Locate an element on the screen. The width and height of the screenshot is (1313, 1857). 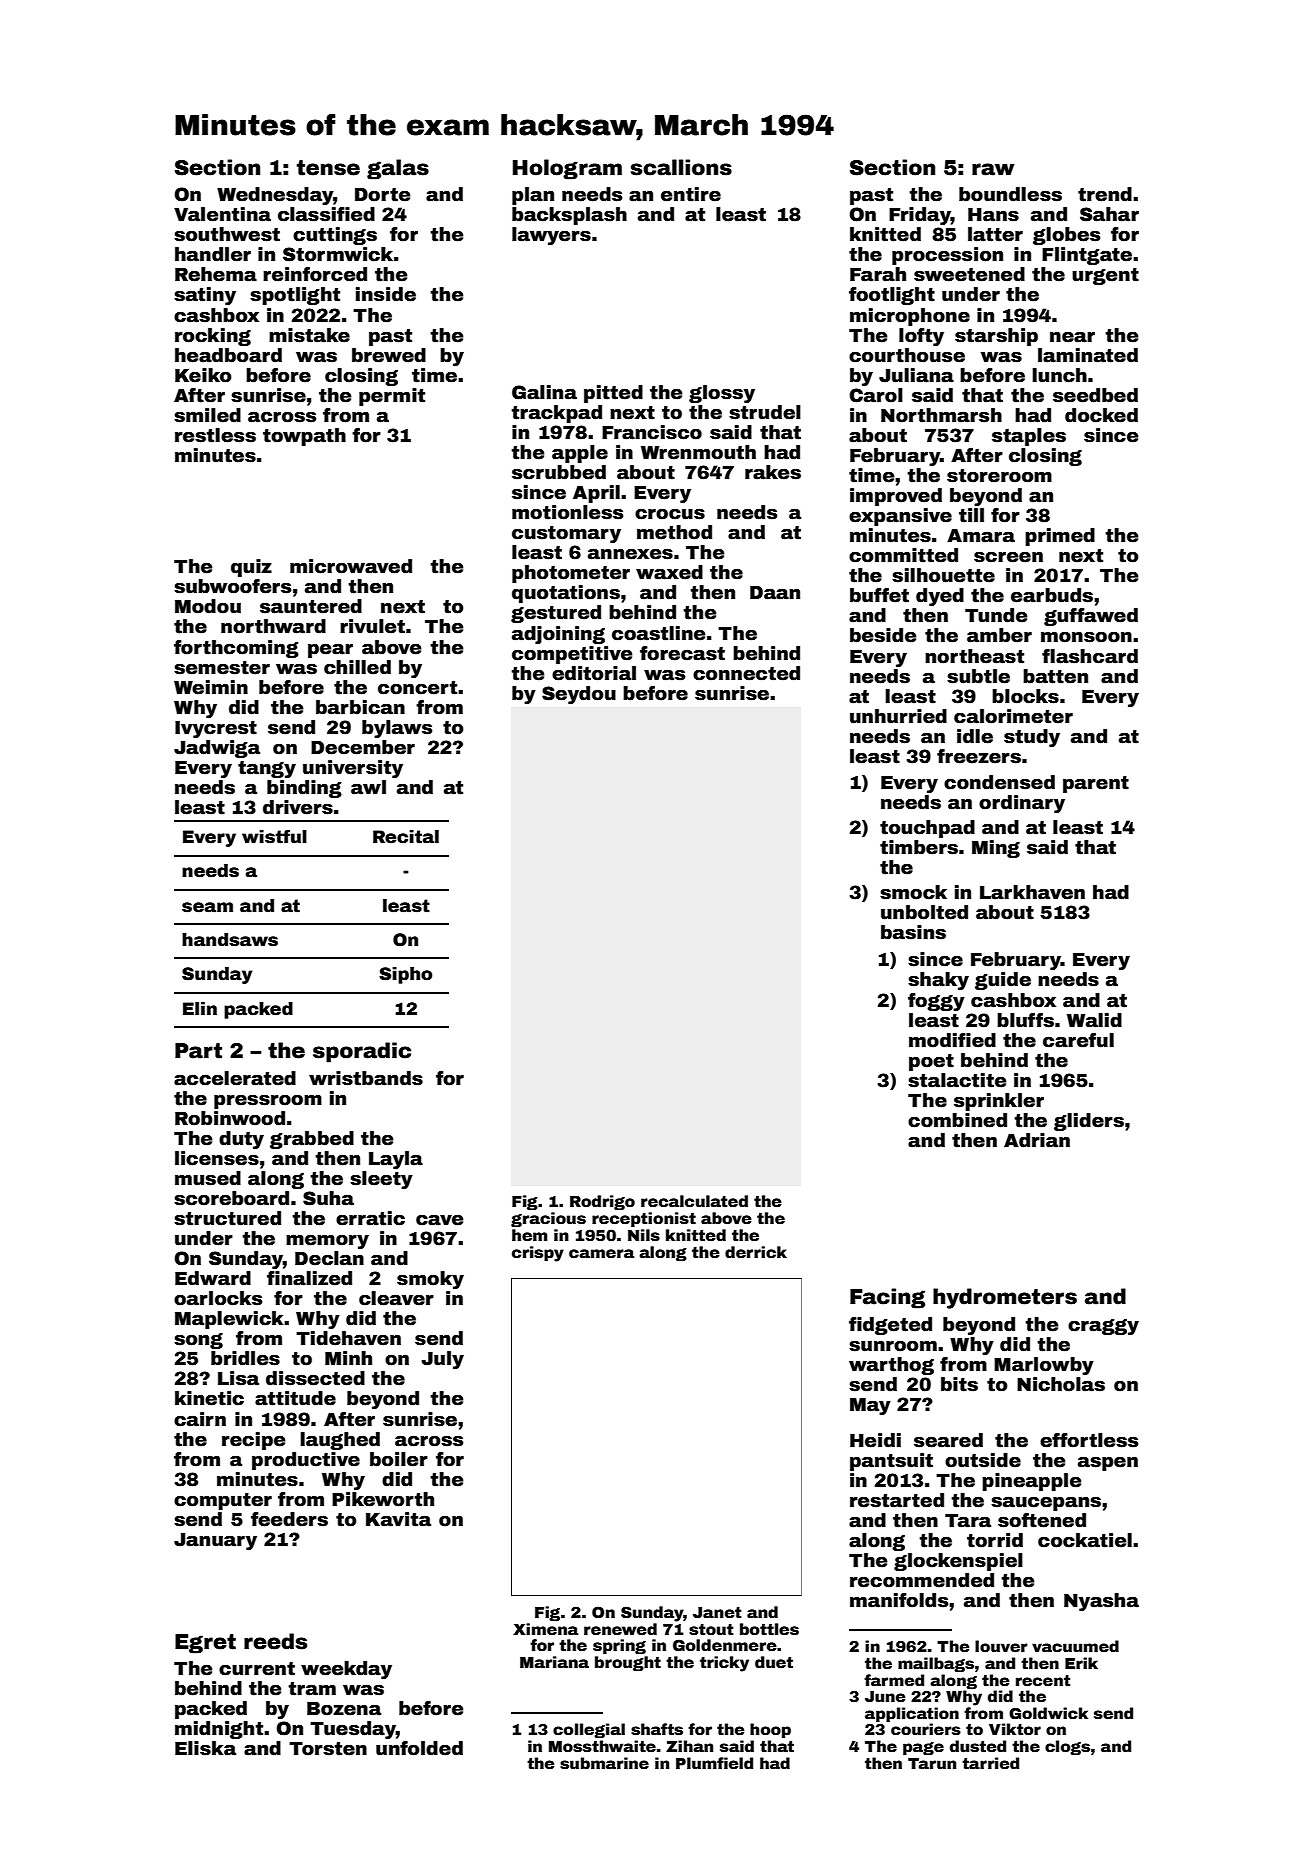
finalized is located at coordinates (309, 1278).
